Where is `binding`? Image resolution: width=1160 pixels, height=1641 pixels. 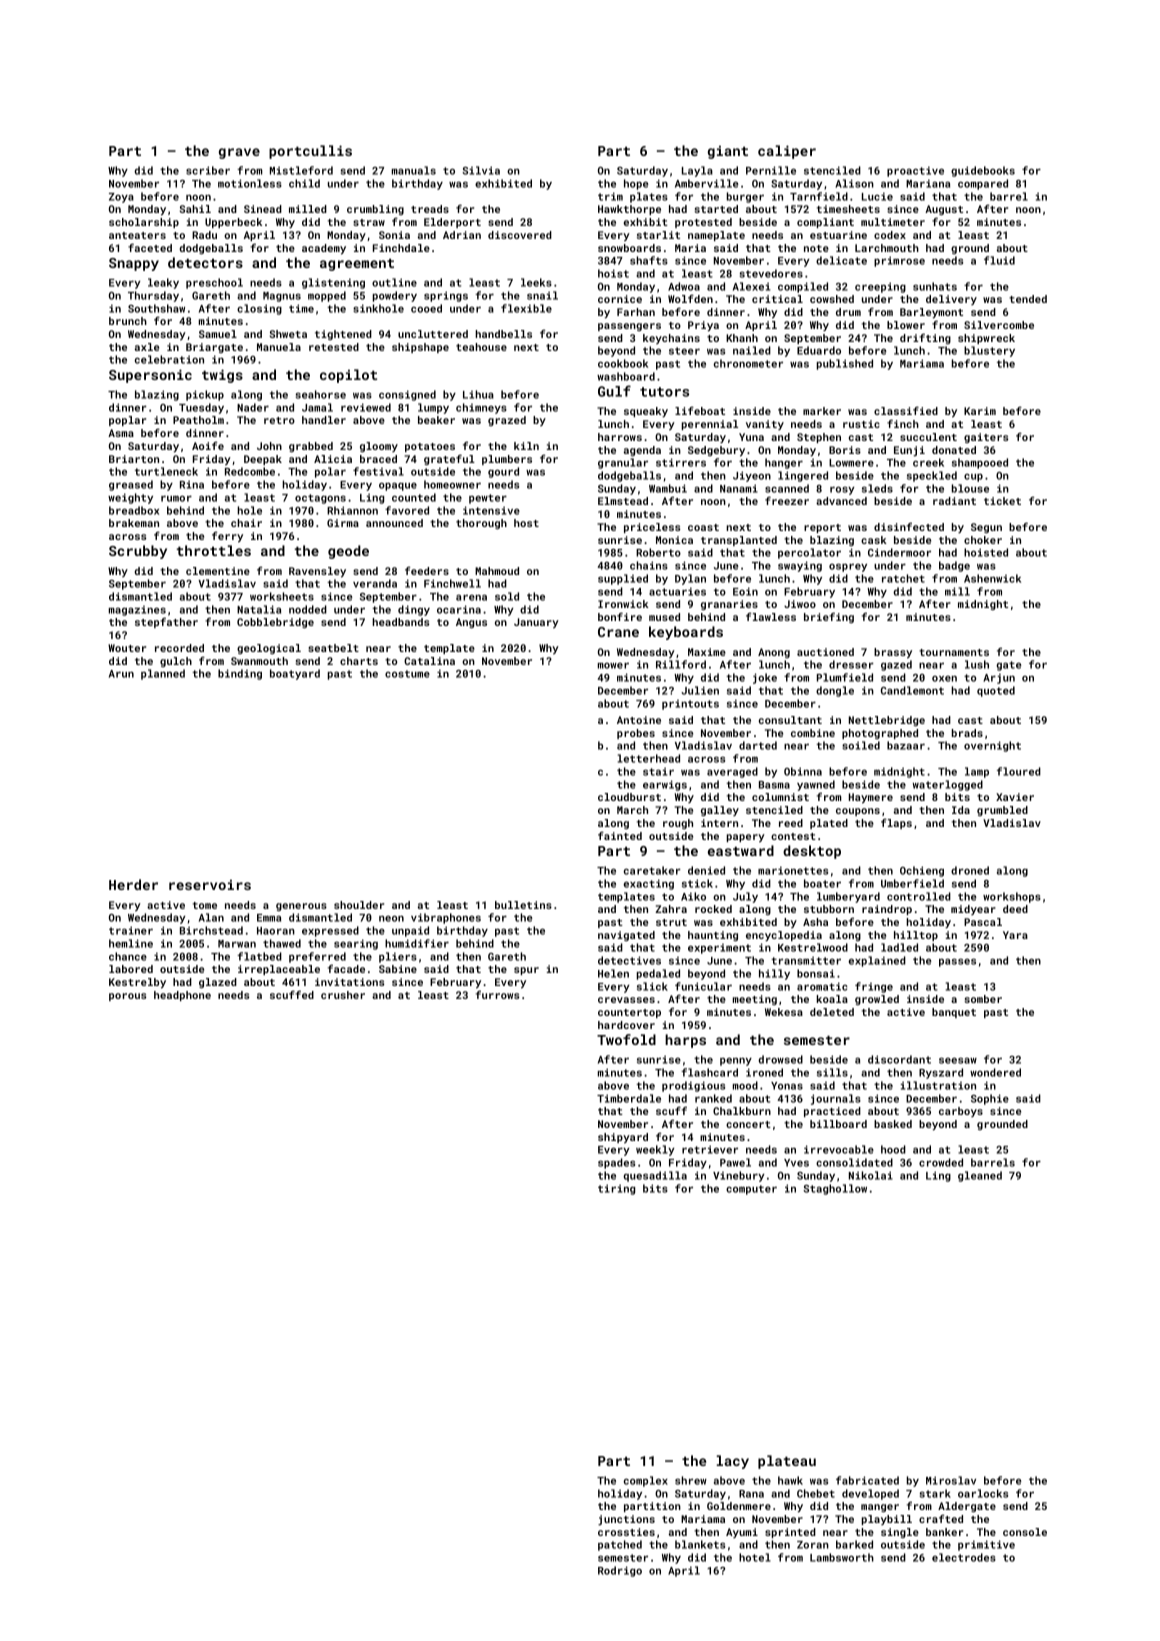 binding is located at coordinates (240, 674).
